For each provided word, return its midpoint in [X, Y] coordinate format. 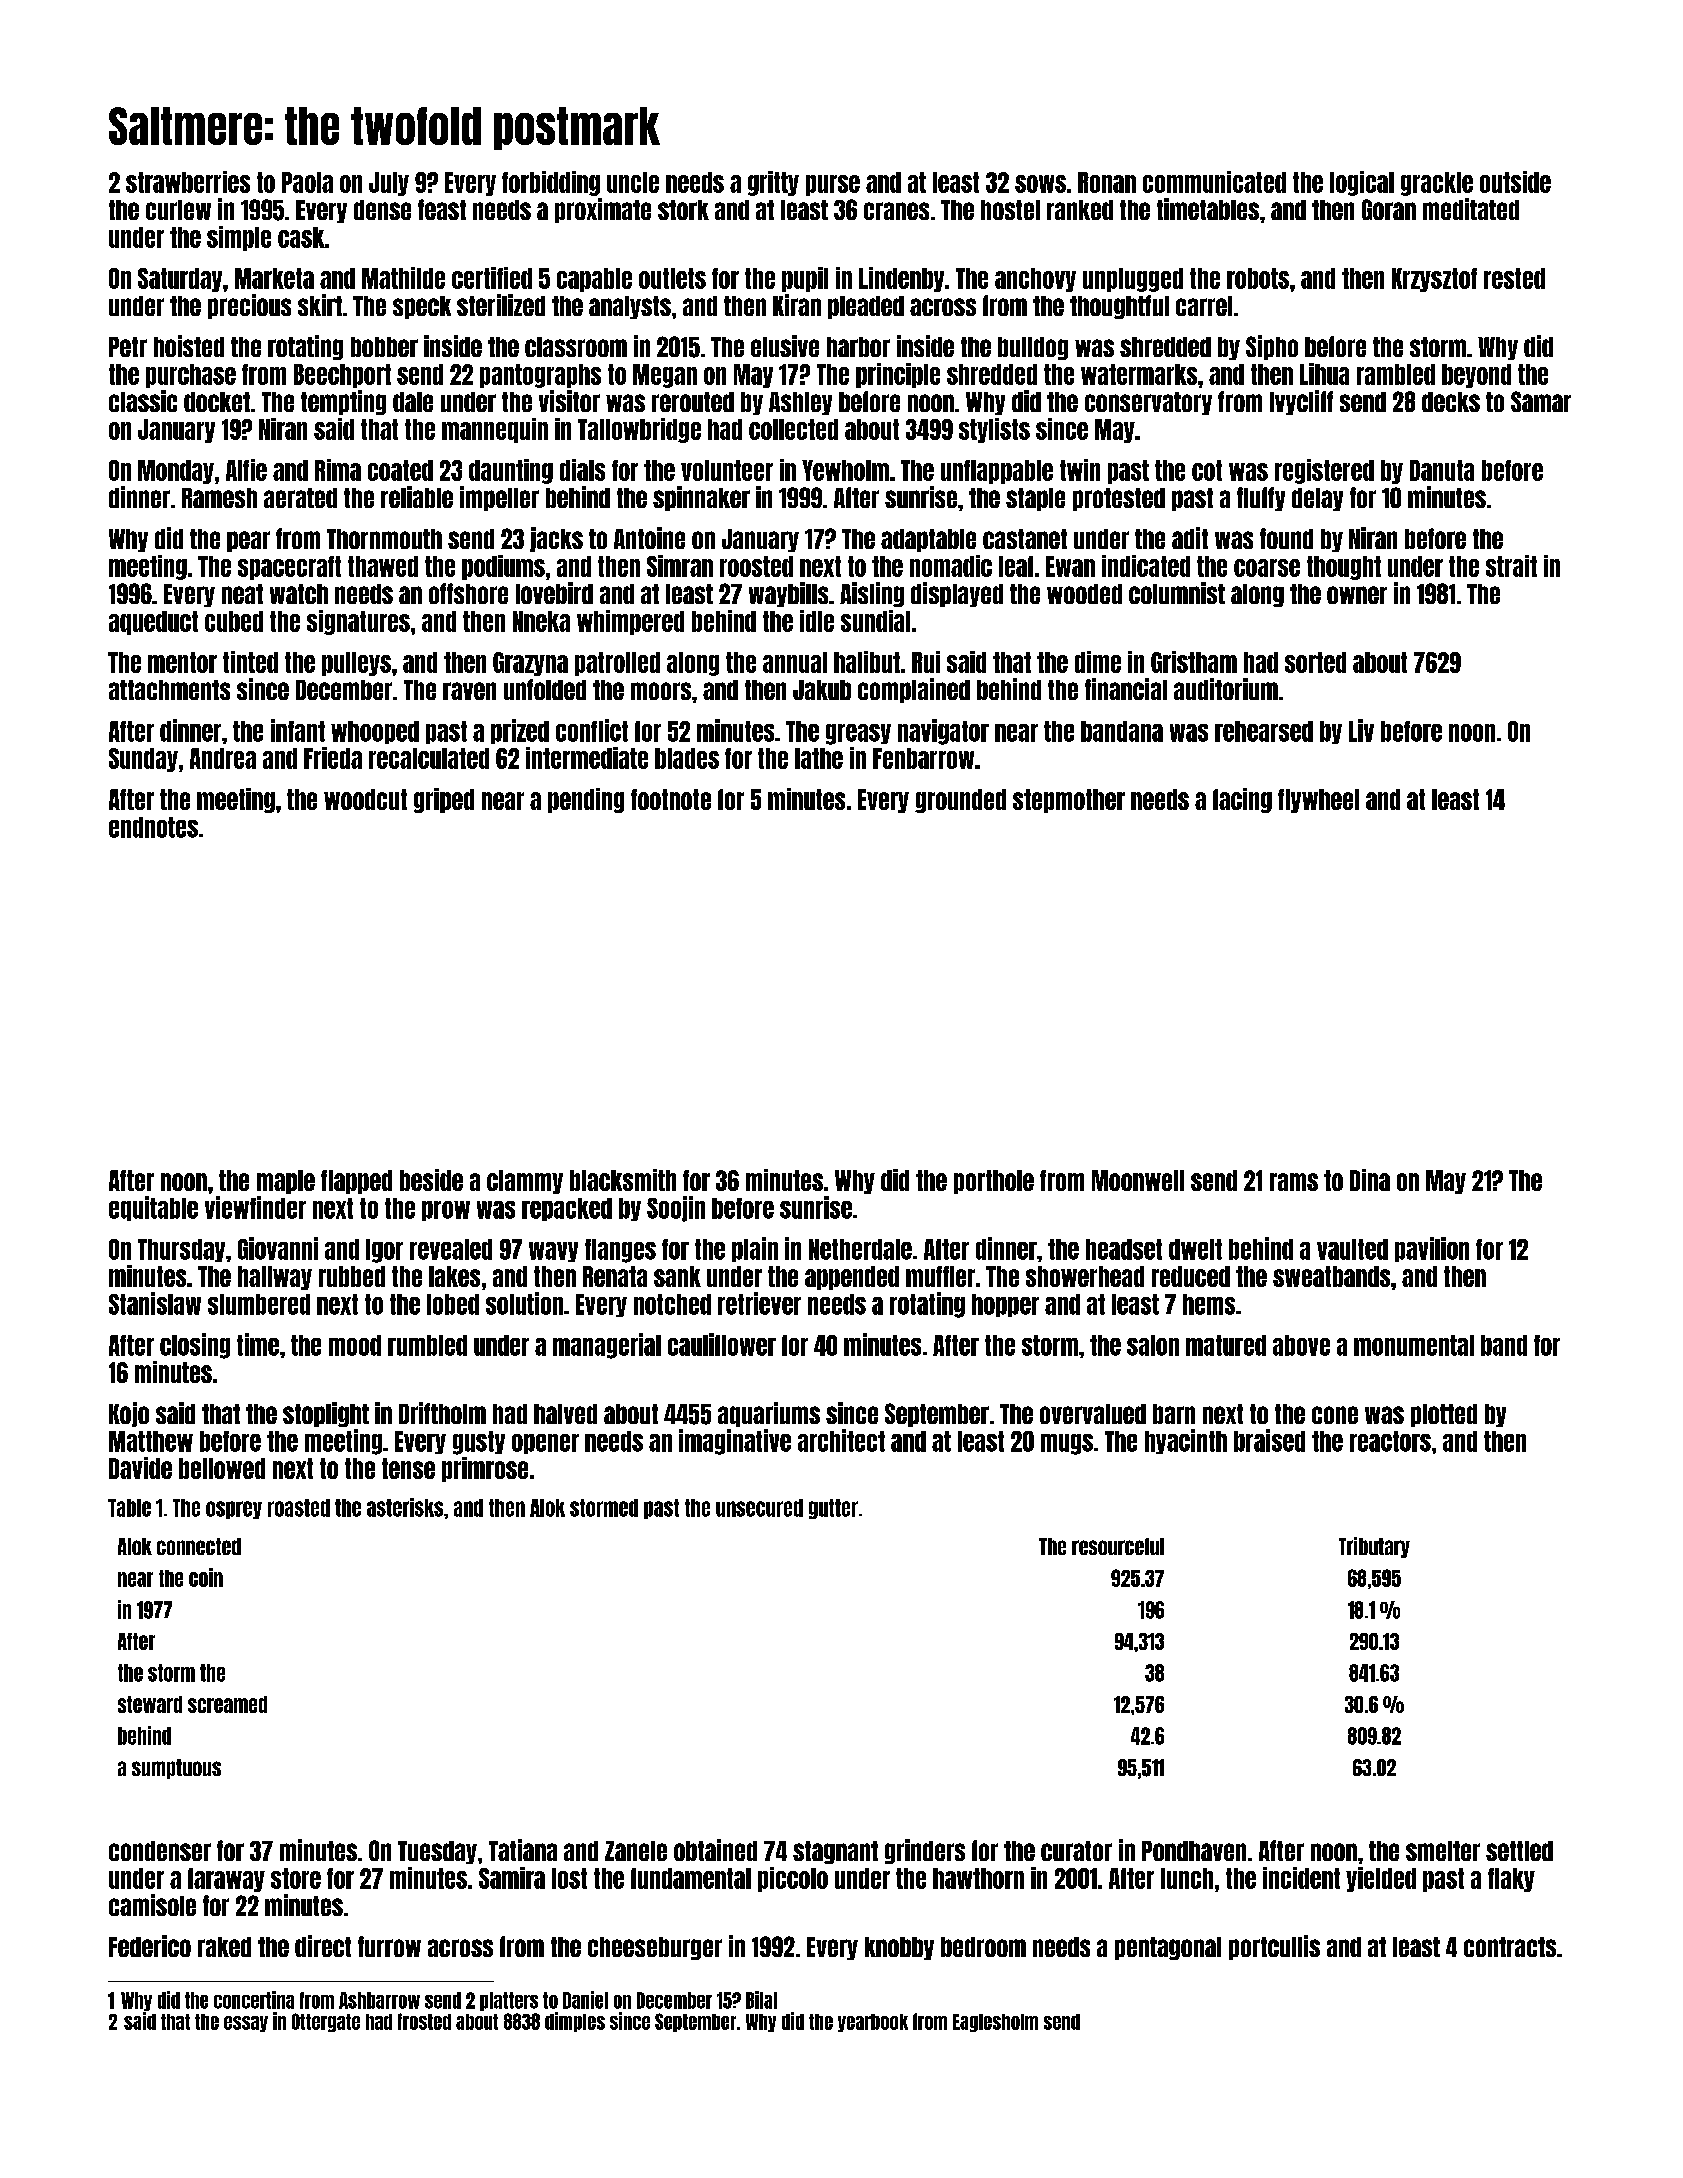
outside [1515, 182]
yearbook [873, 2023]
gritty [773, 183]
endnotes [153, 827]
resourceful [1118, 1546]
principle [898, 375]
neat [242, 594]
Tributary [1374, 1547]
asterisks [405, 1507]
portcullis [1274, 1947]
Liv [1361, 730]
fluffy [1261, 499]
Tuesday [437, 1852]
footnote [671, 799]
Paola [307, 182]
